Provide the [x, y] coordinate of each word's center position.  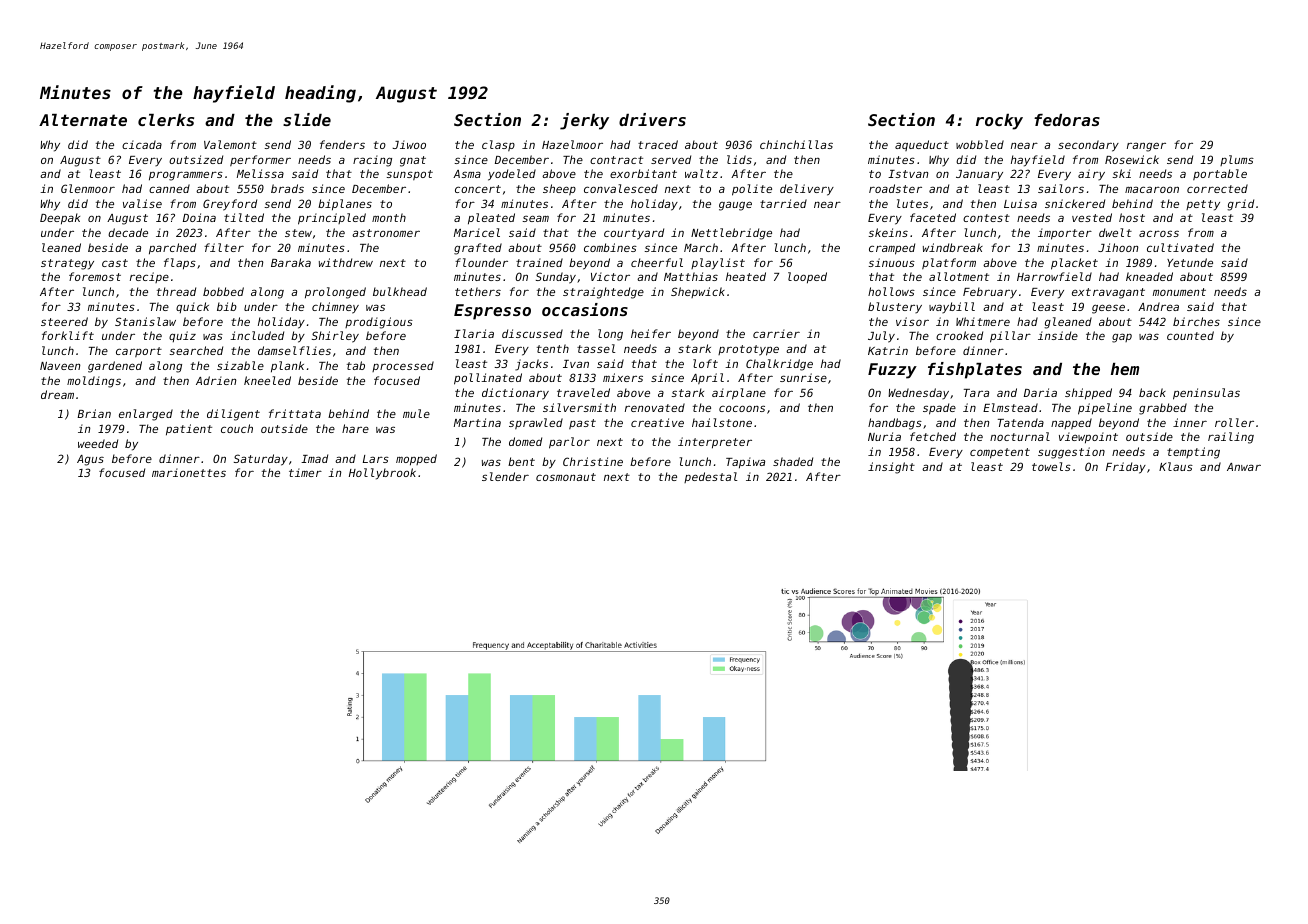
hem [1125, 369]
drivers [652, 119]
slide [307, 119]
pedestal [710, 477]
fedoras [1067, 120]
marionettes [189, 472]
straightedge [603, 293]
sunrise [803, 377]
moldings [94, 382]
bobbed [223, 291]
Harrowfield [1054, 276]
